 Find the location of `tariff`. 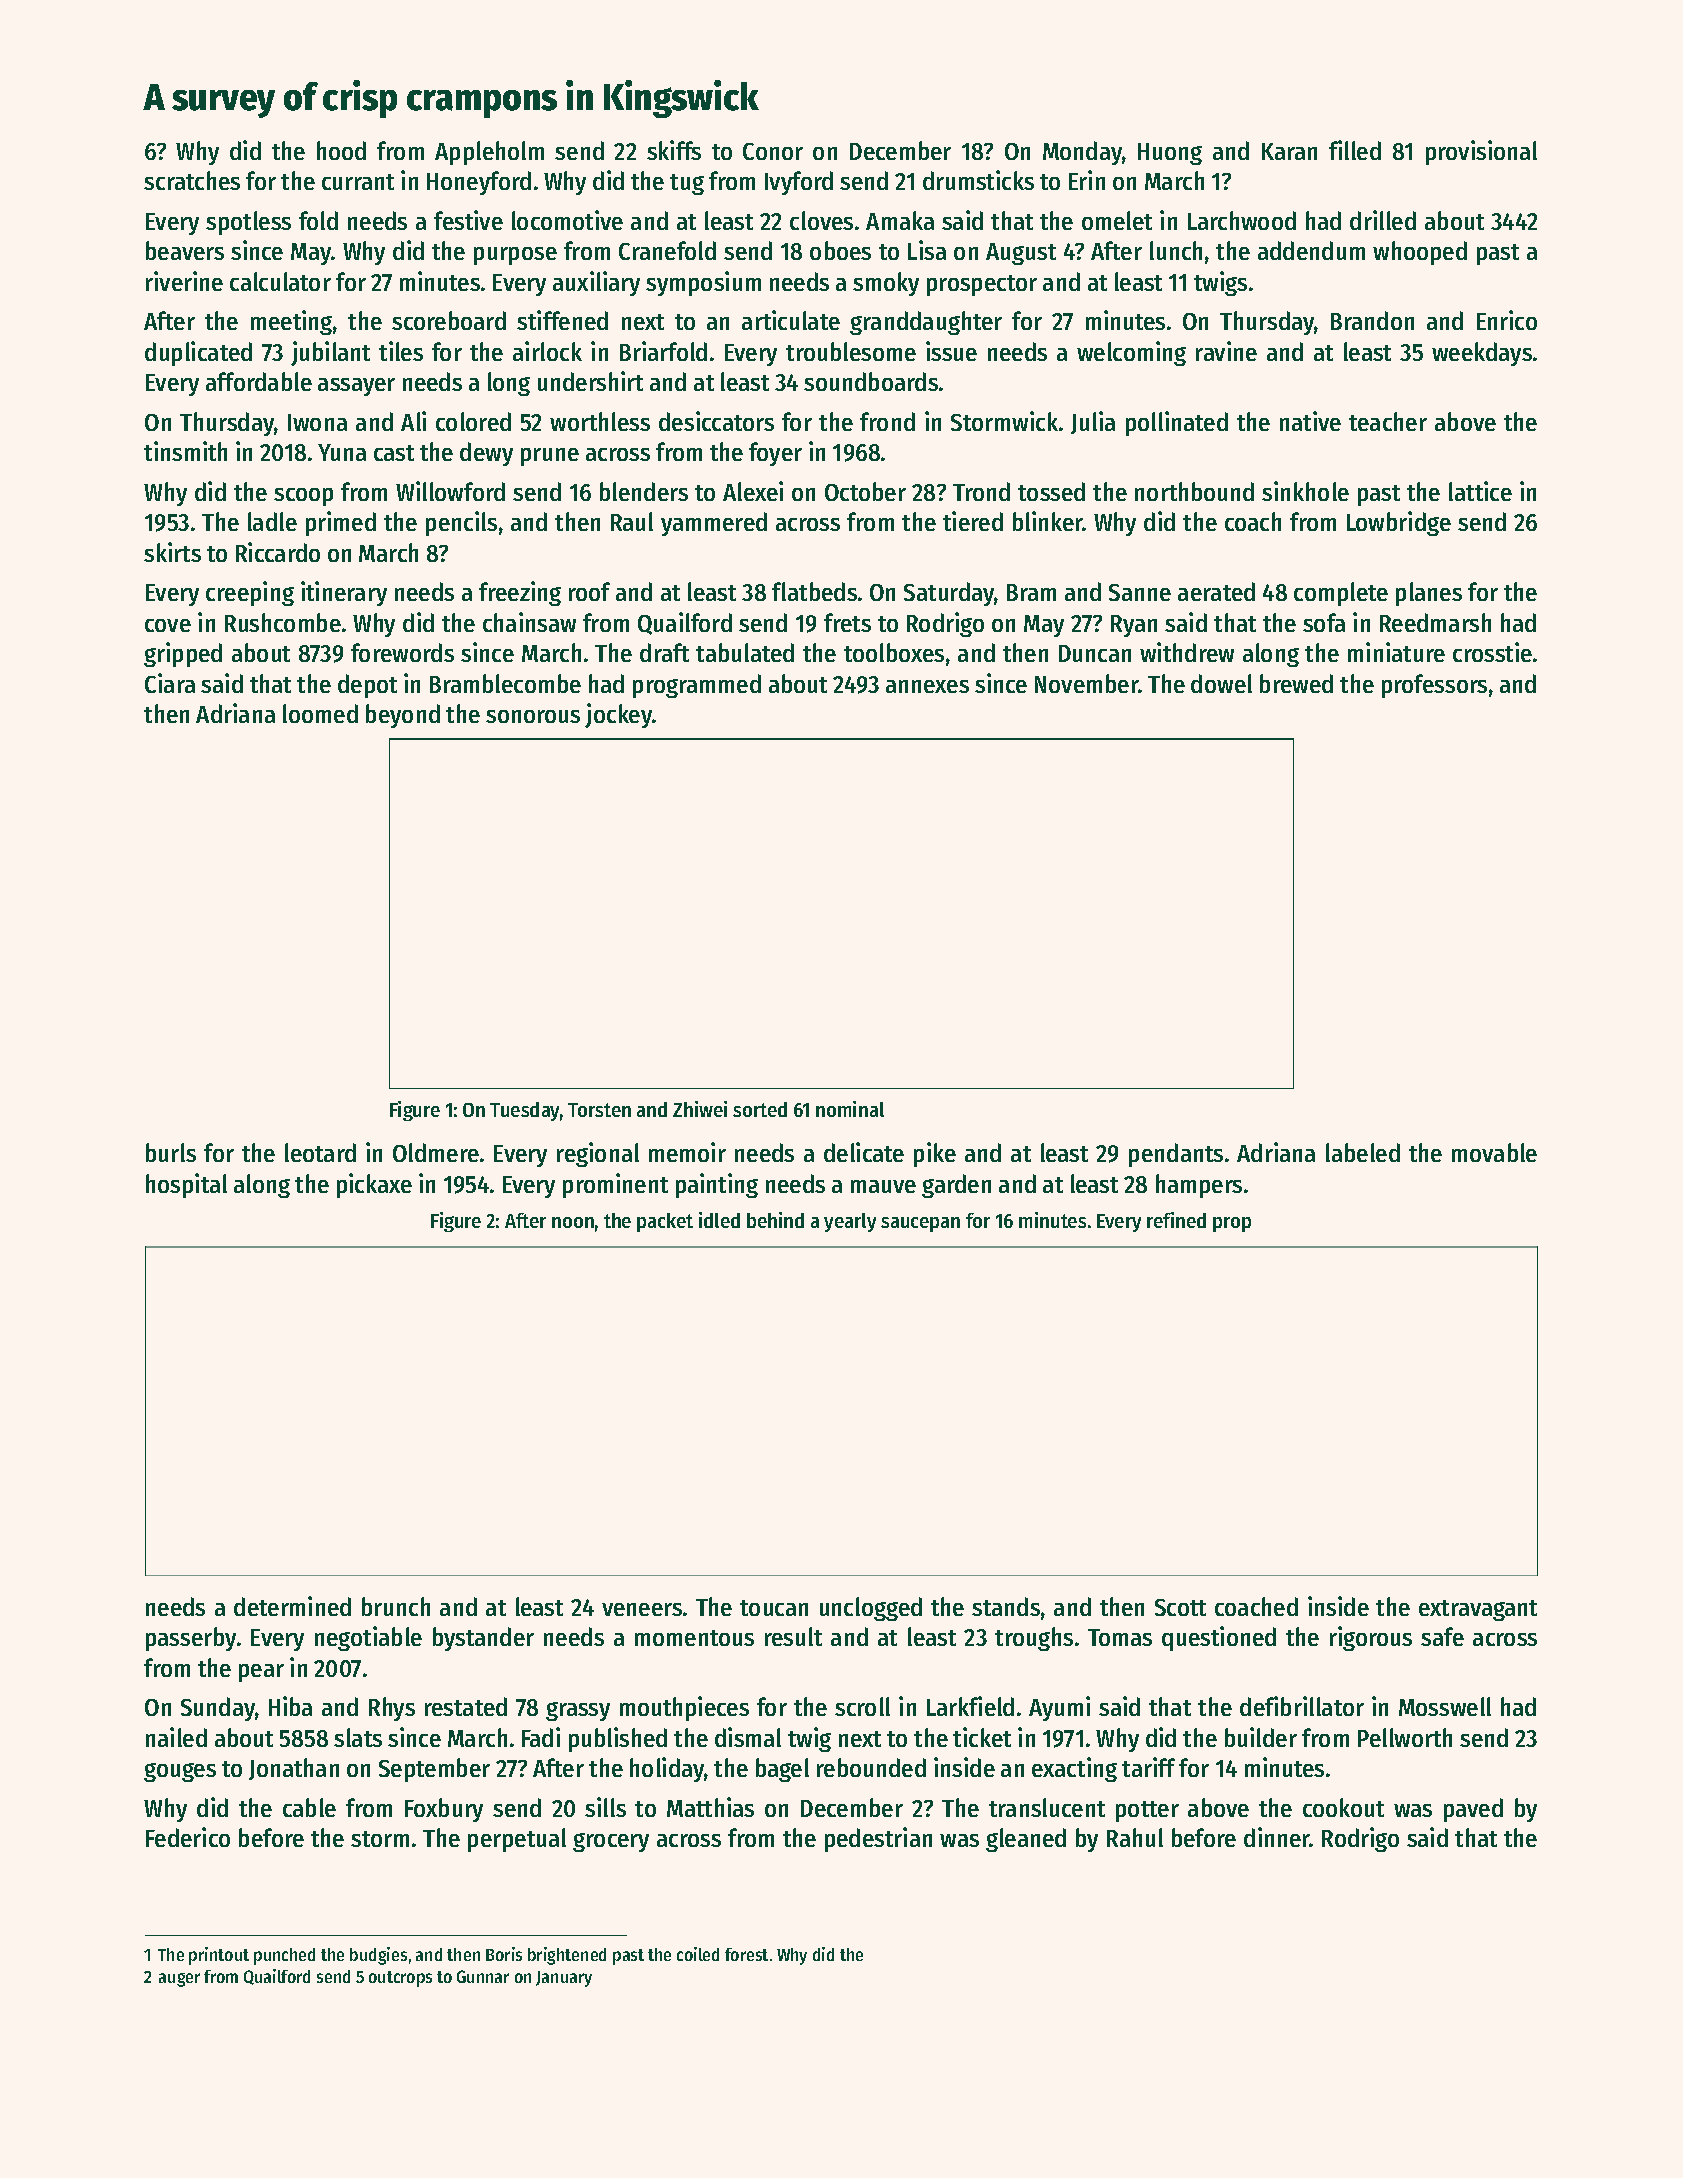

tariff is located at coordinates (1148, 1767).
